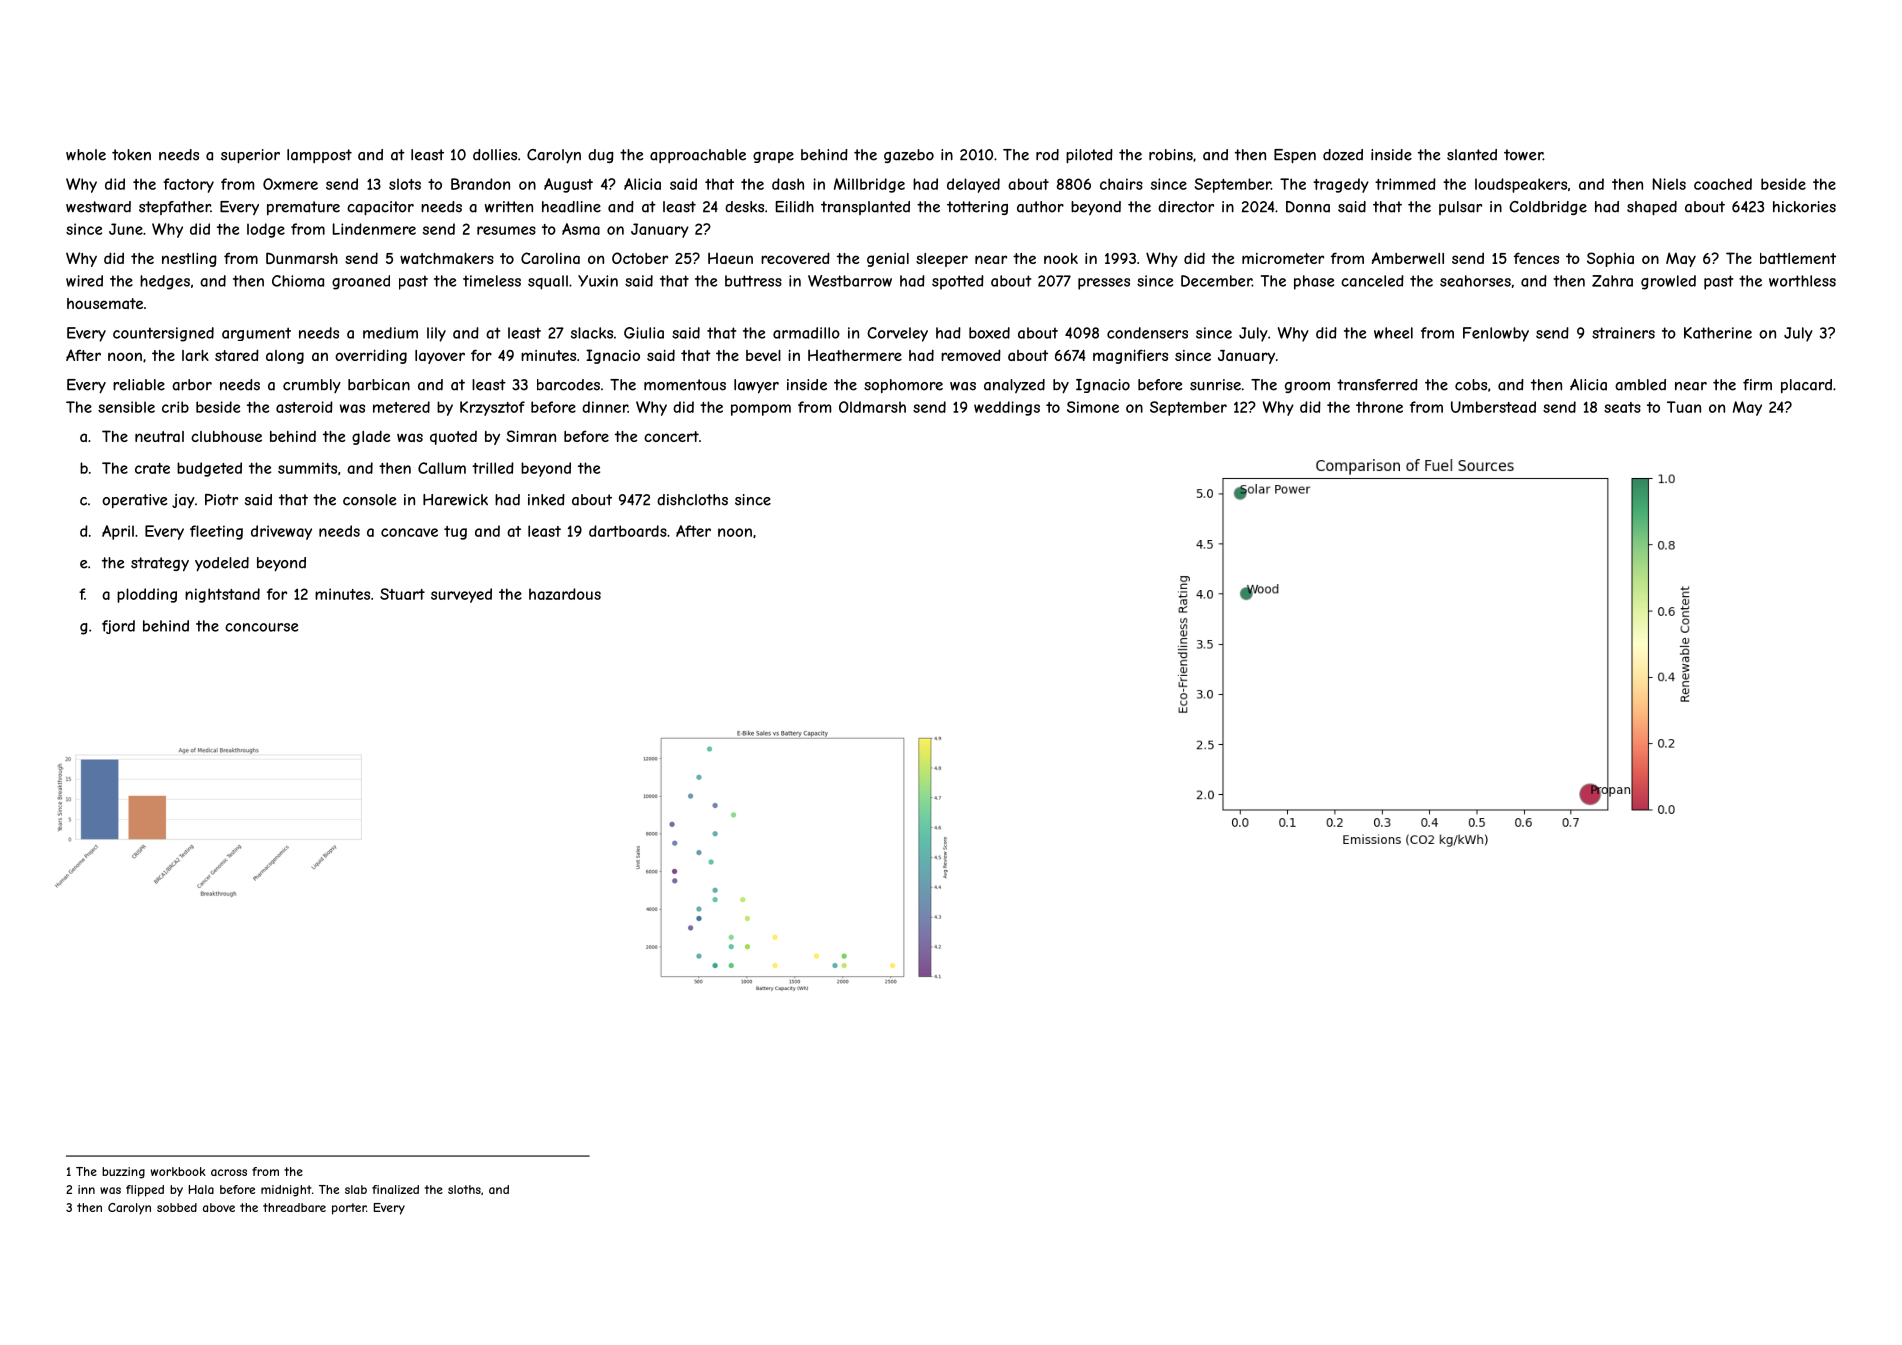  What do you see at coordinates (1093, 407) in the screenshot?
I see `Simone` at bounding box center [1093, 407].
